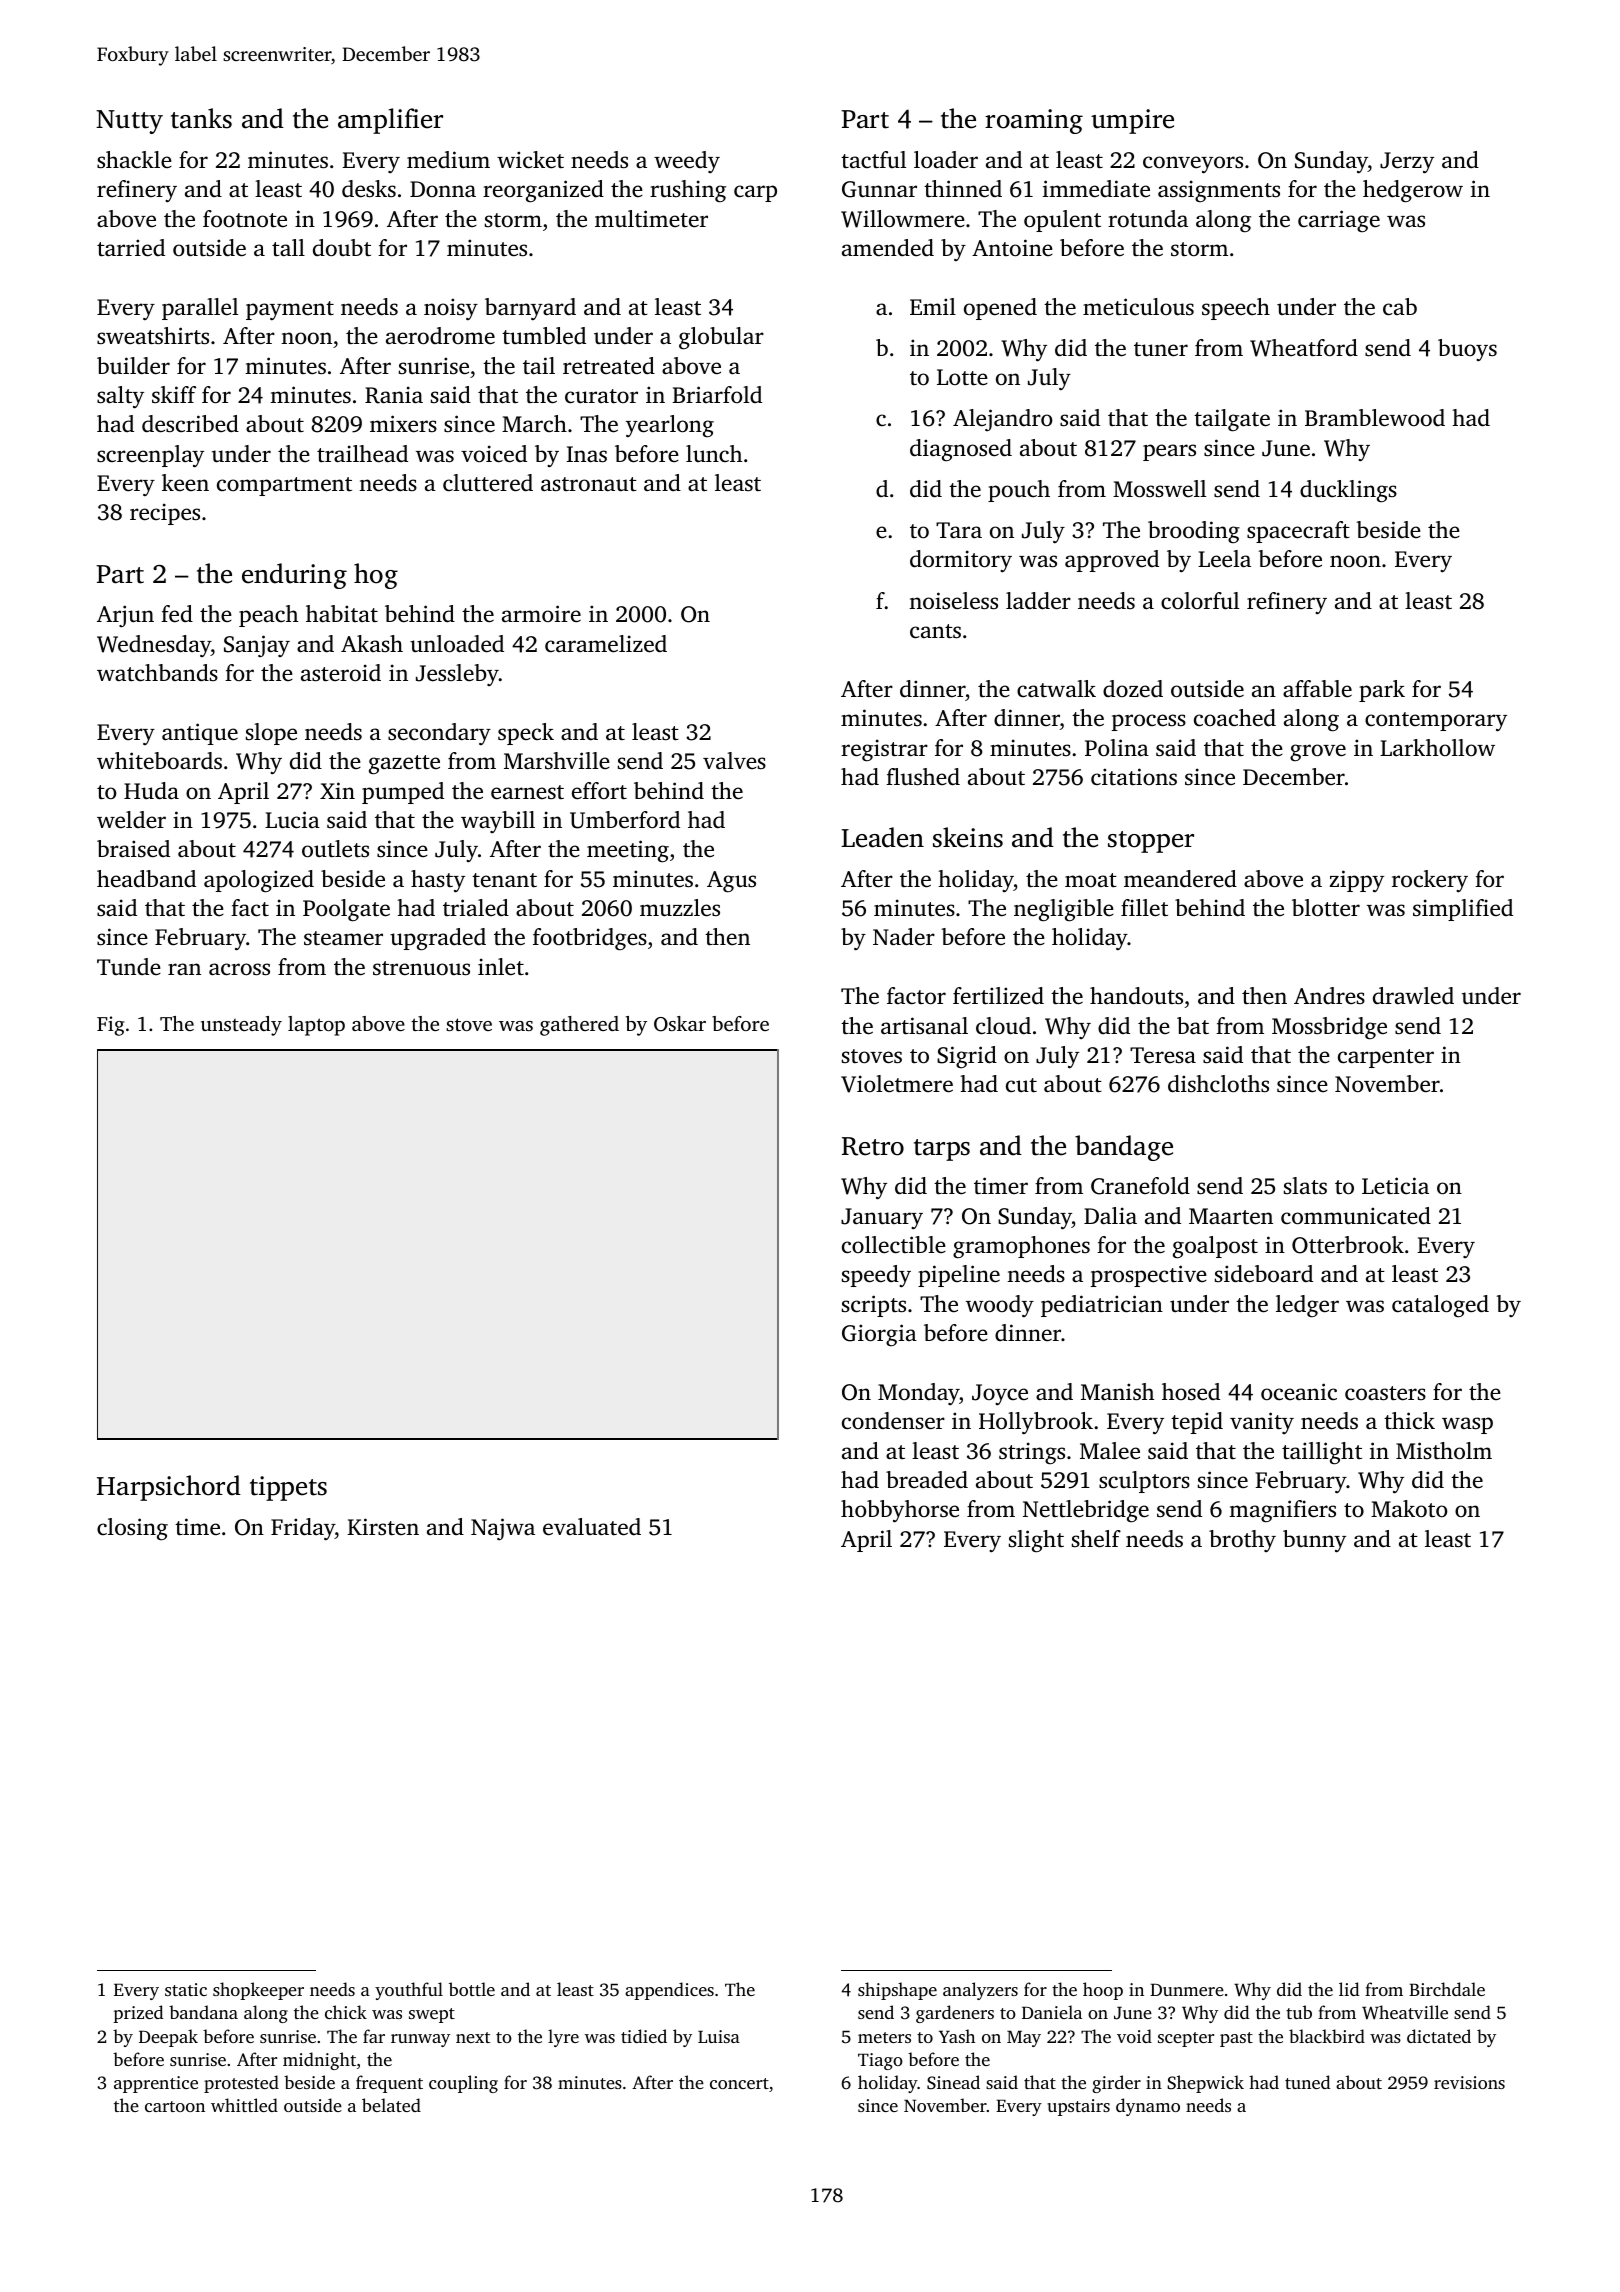 Image resolution: width=1620 pixels, height=2292 pixels. I want to click on upstairs, so click(1078, 2107).
